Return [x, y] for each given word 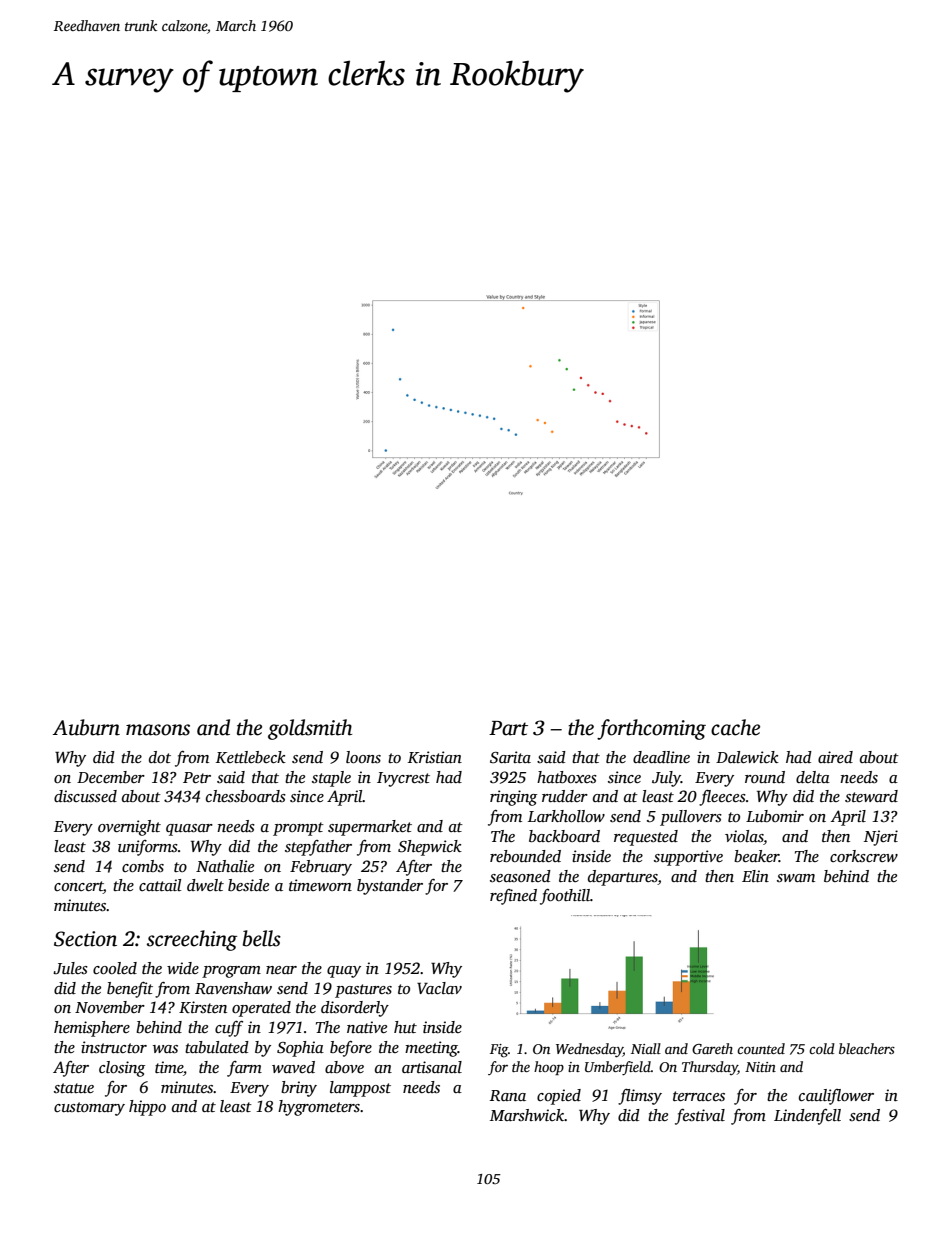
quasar [189, 830]
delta [813, 777]
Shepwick [430, 848]
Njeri [881, 838]
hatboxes [567, 777]
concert [78, 887]
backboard [564, 836]
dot [160, 757]
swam [796, 878]
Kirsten [203, 1007]
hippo [147, 1108]
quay [344, 972]
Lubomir [775, 816]
